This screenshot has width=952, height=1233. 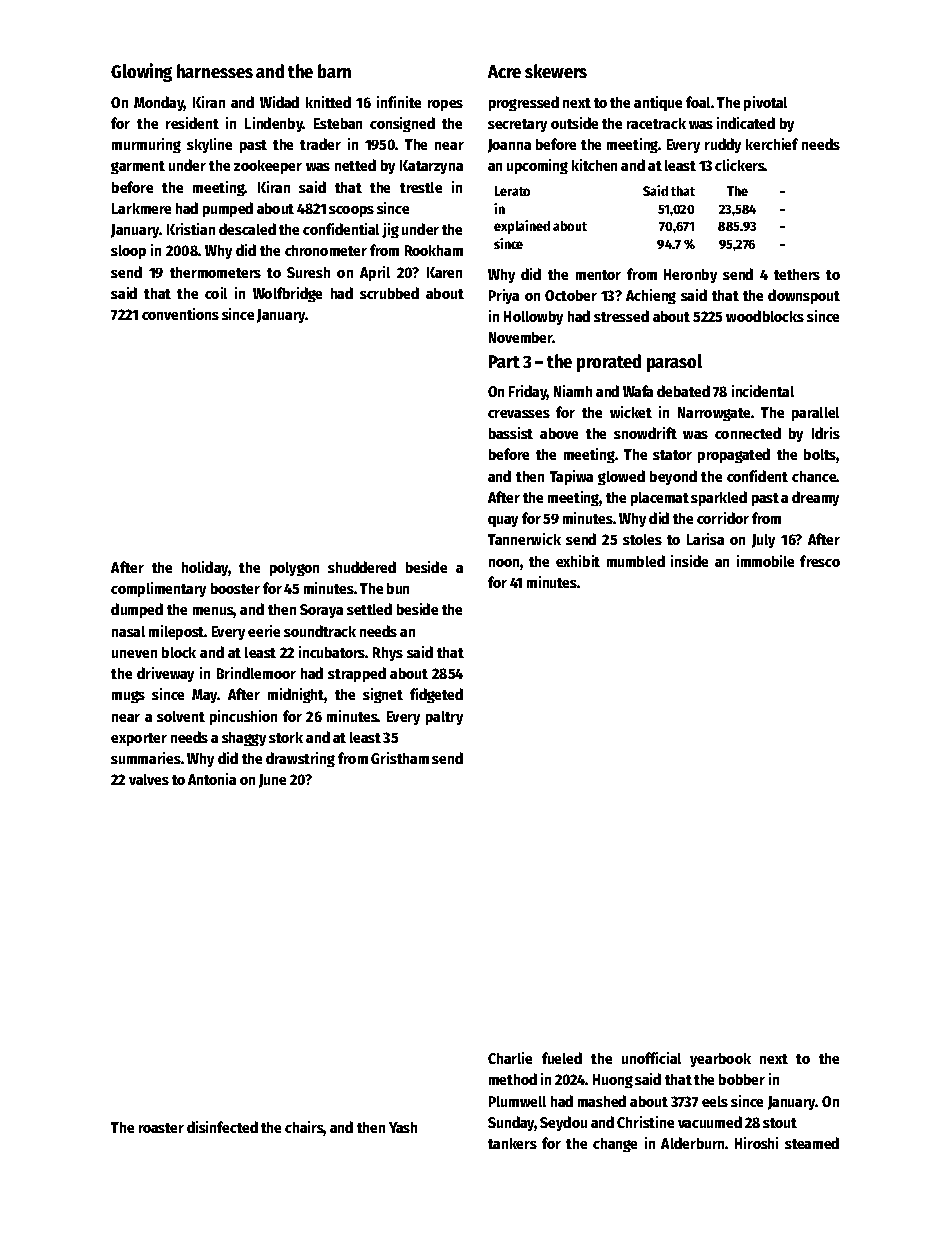 I want to click on Part, so click(x=504, y=361).
